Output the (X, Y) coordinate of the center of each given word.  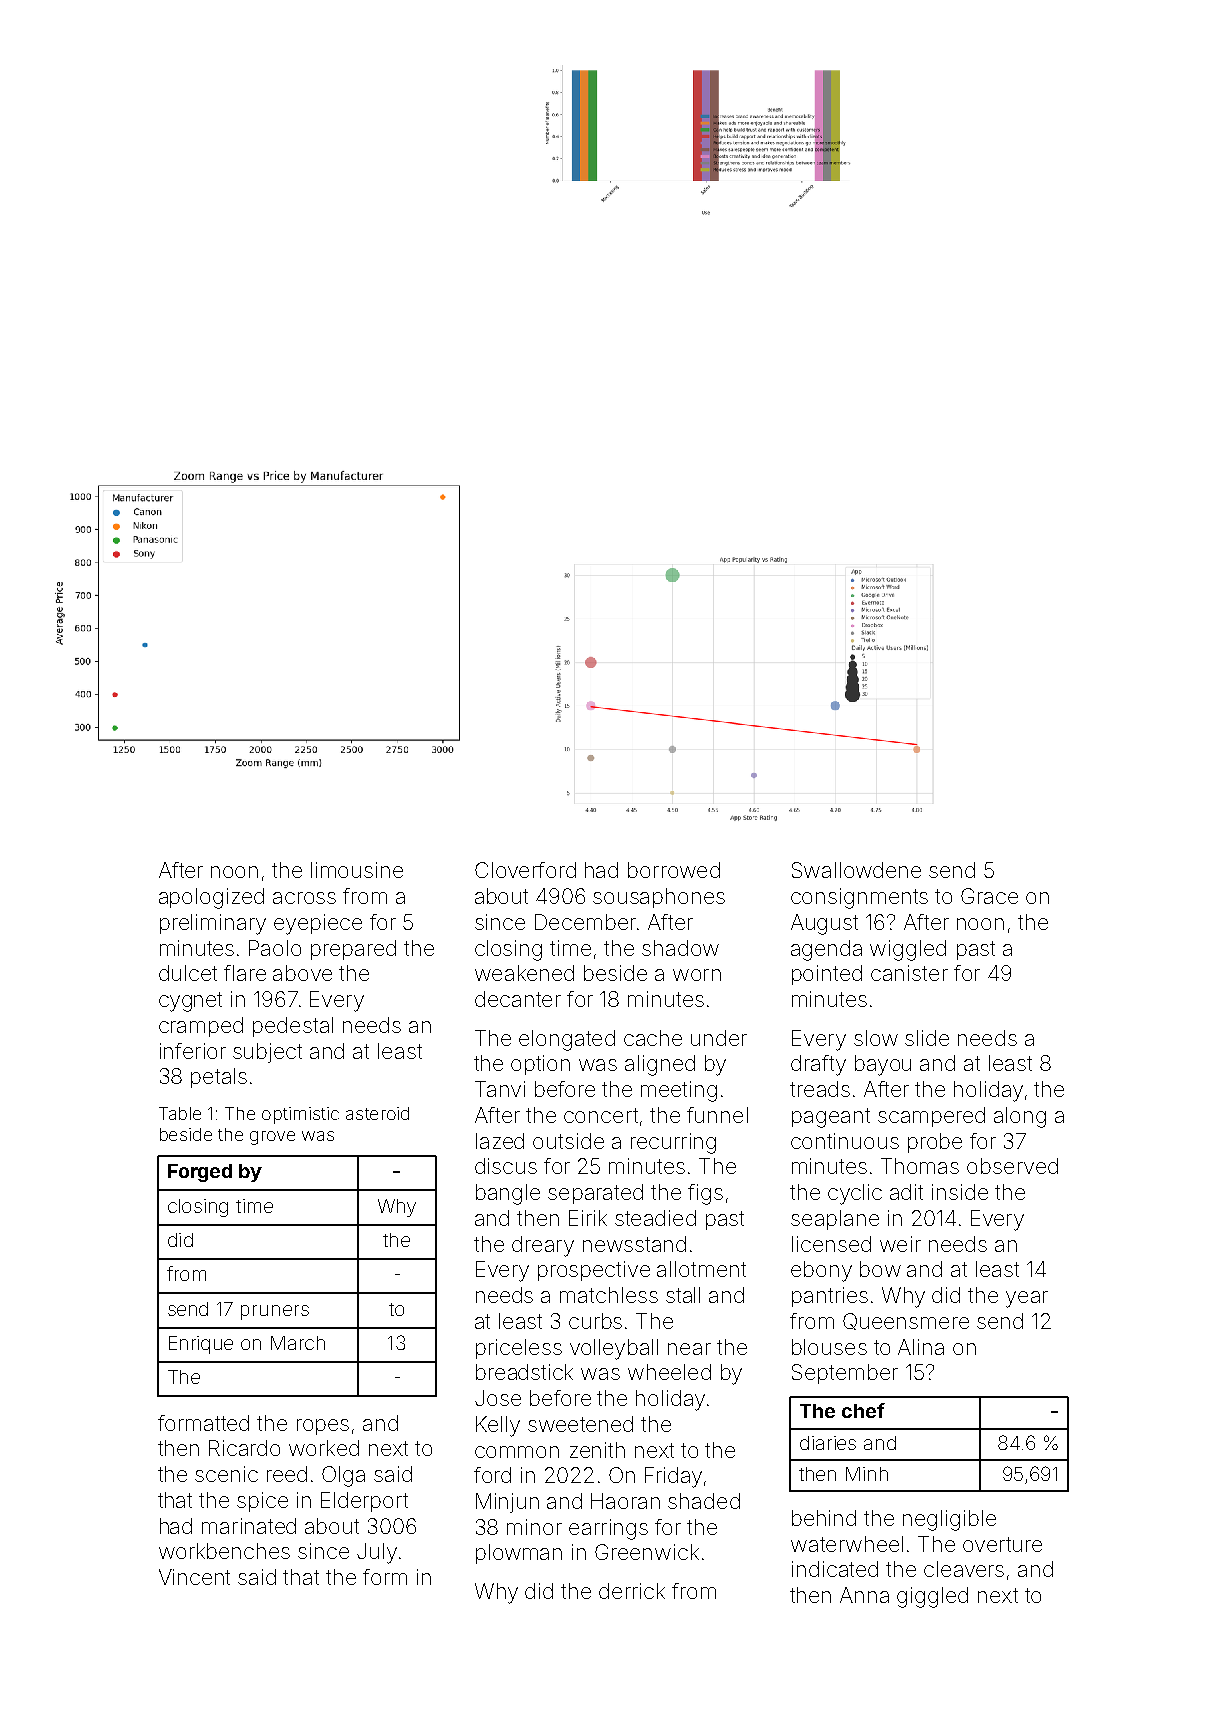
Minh (867, 1474)
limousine (357, 870)
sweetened (580, 1424)
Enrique (201, 1345)
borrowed (674, 870)
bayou (883, 1065)
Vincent (194, 1577)
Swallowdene (856, 870)
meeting (679, 1091)
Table (180, 1113)
